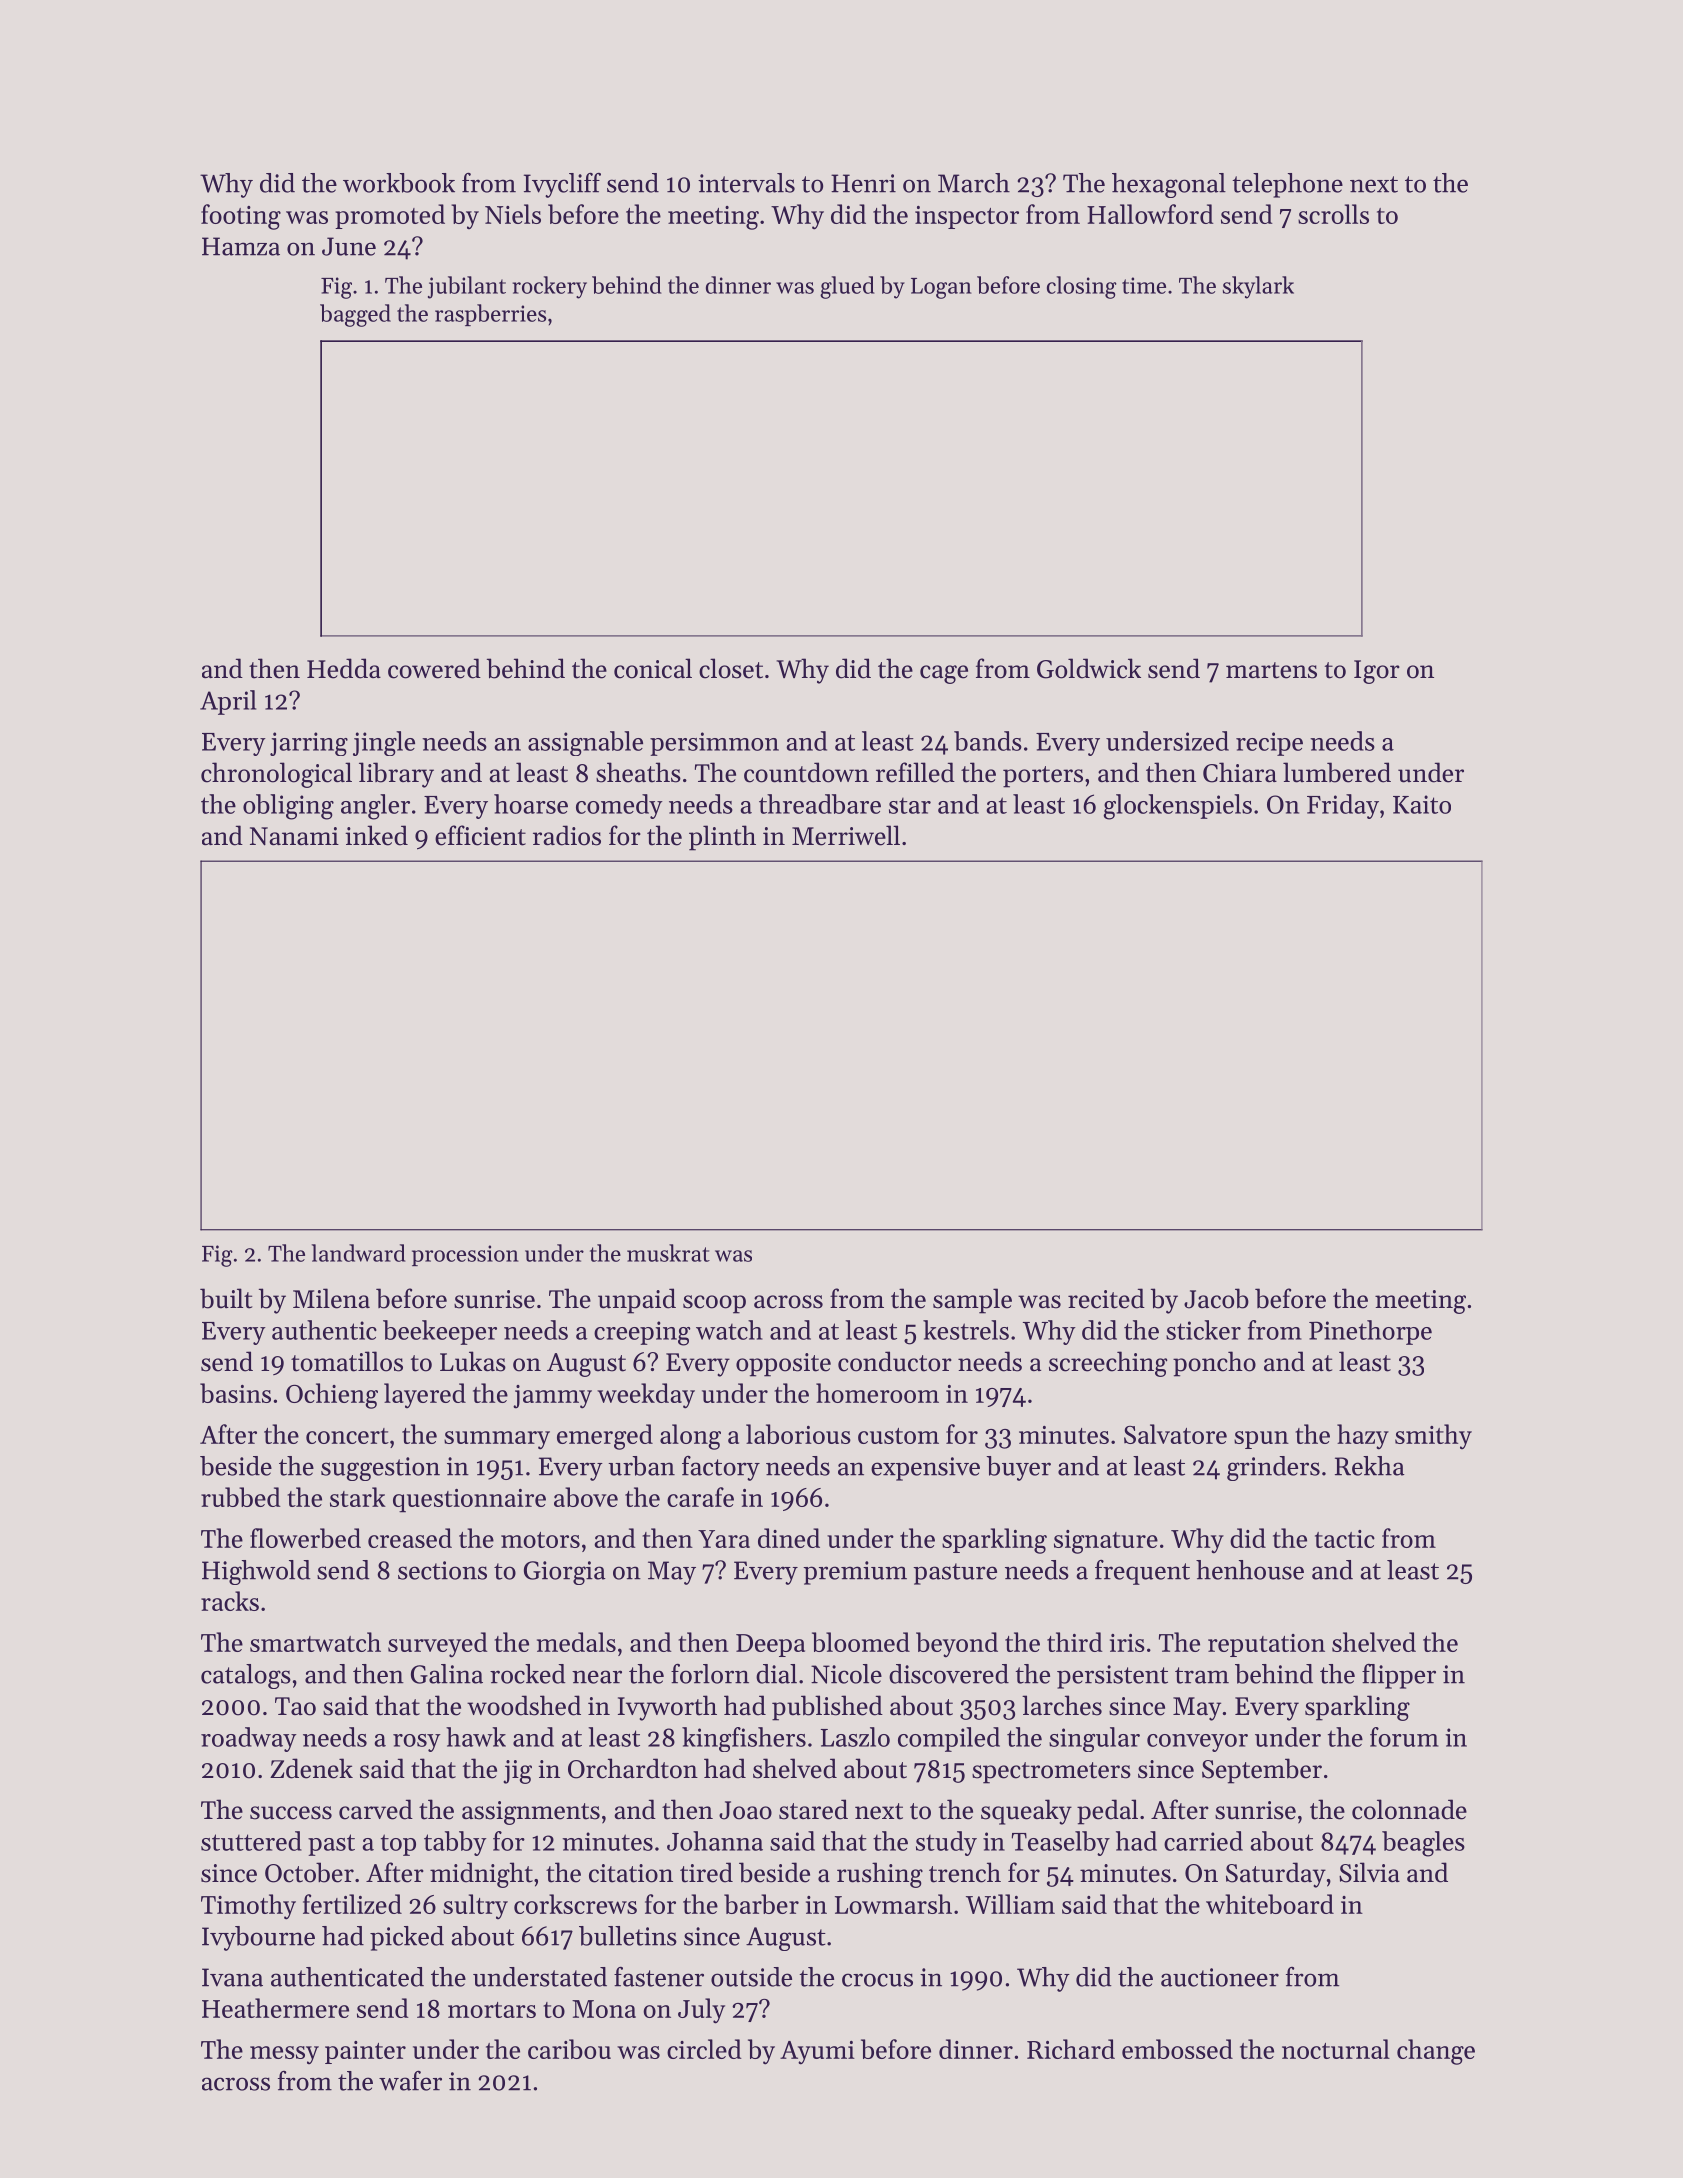  What do you see at coordinates (1169, 185) in the page?
I see `hexagonal` at bounding box center [1169, 185].
